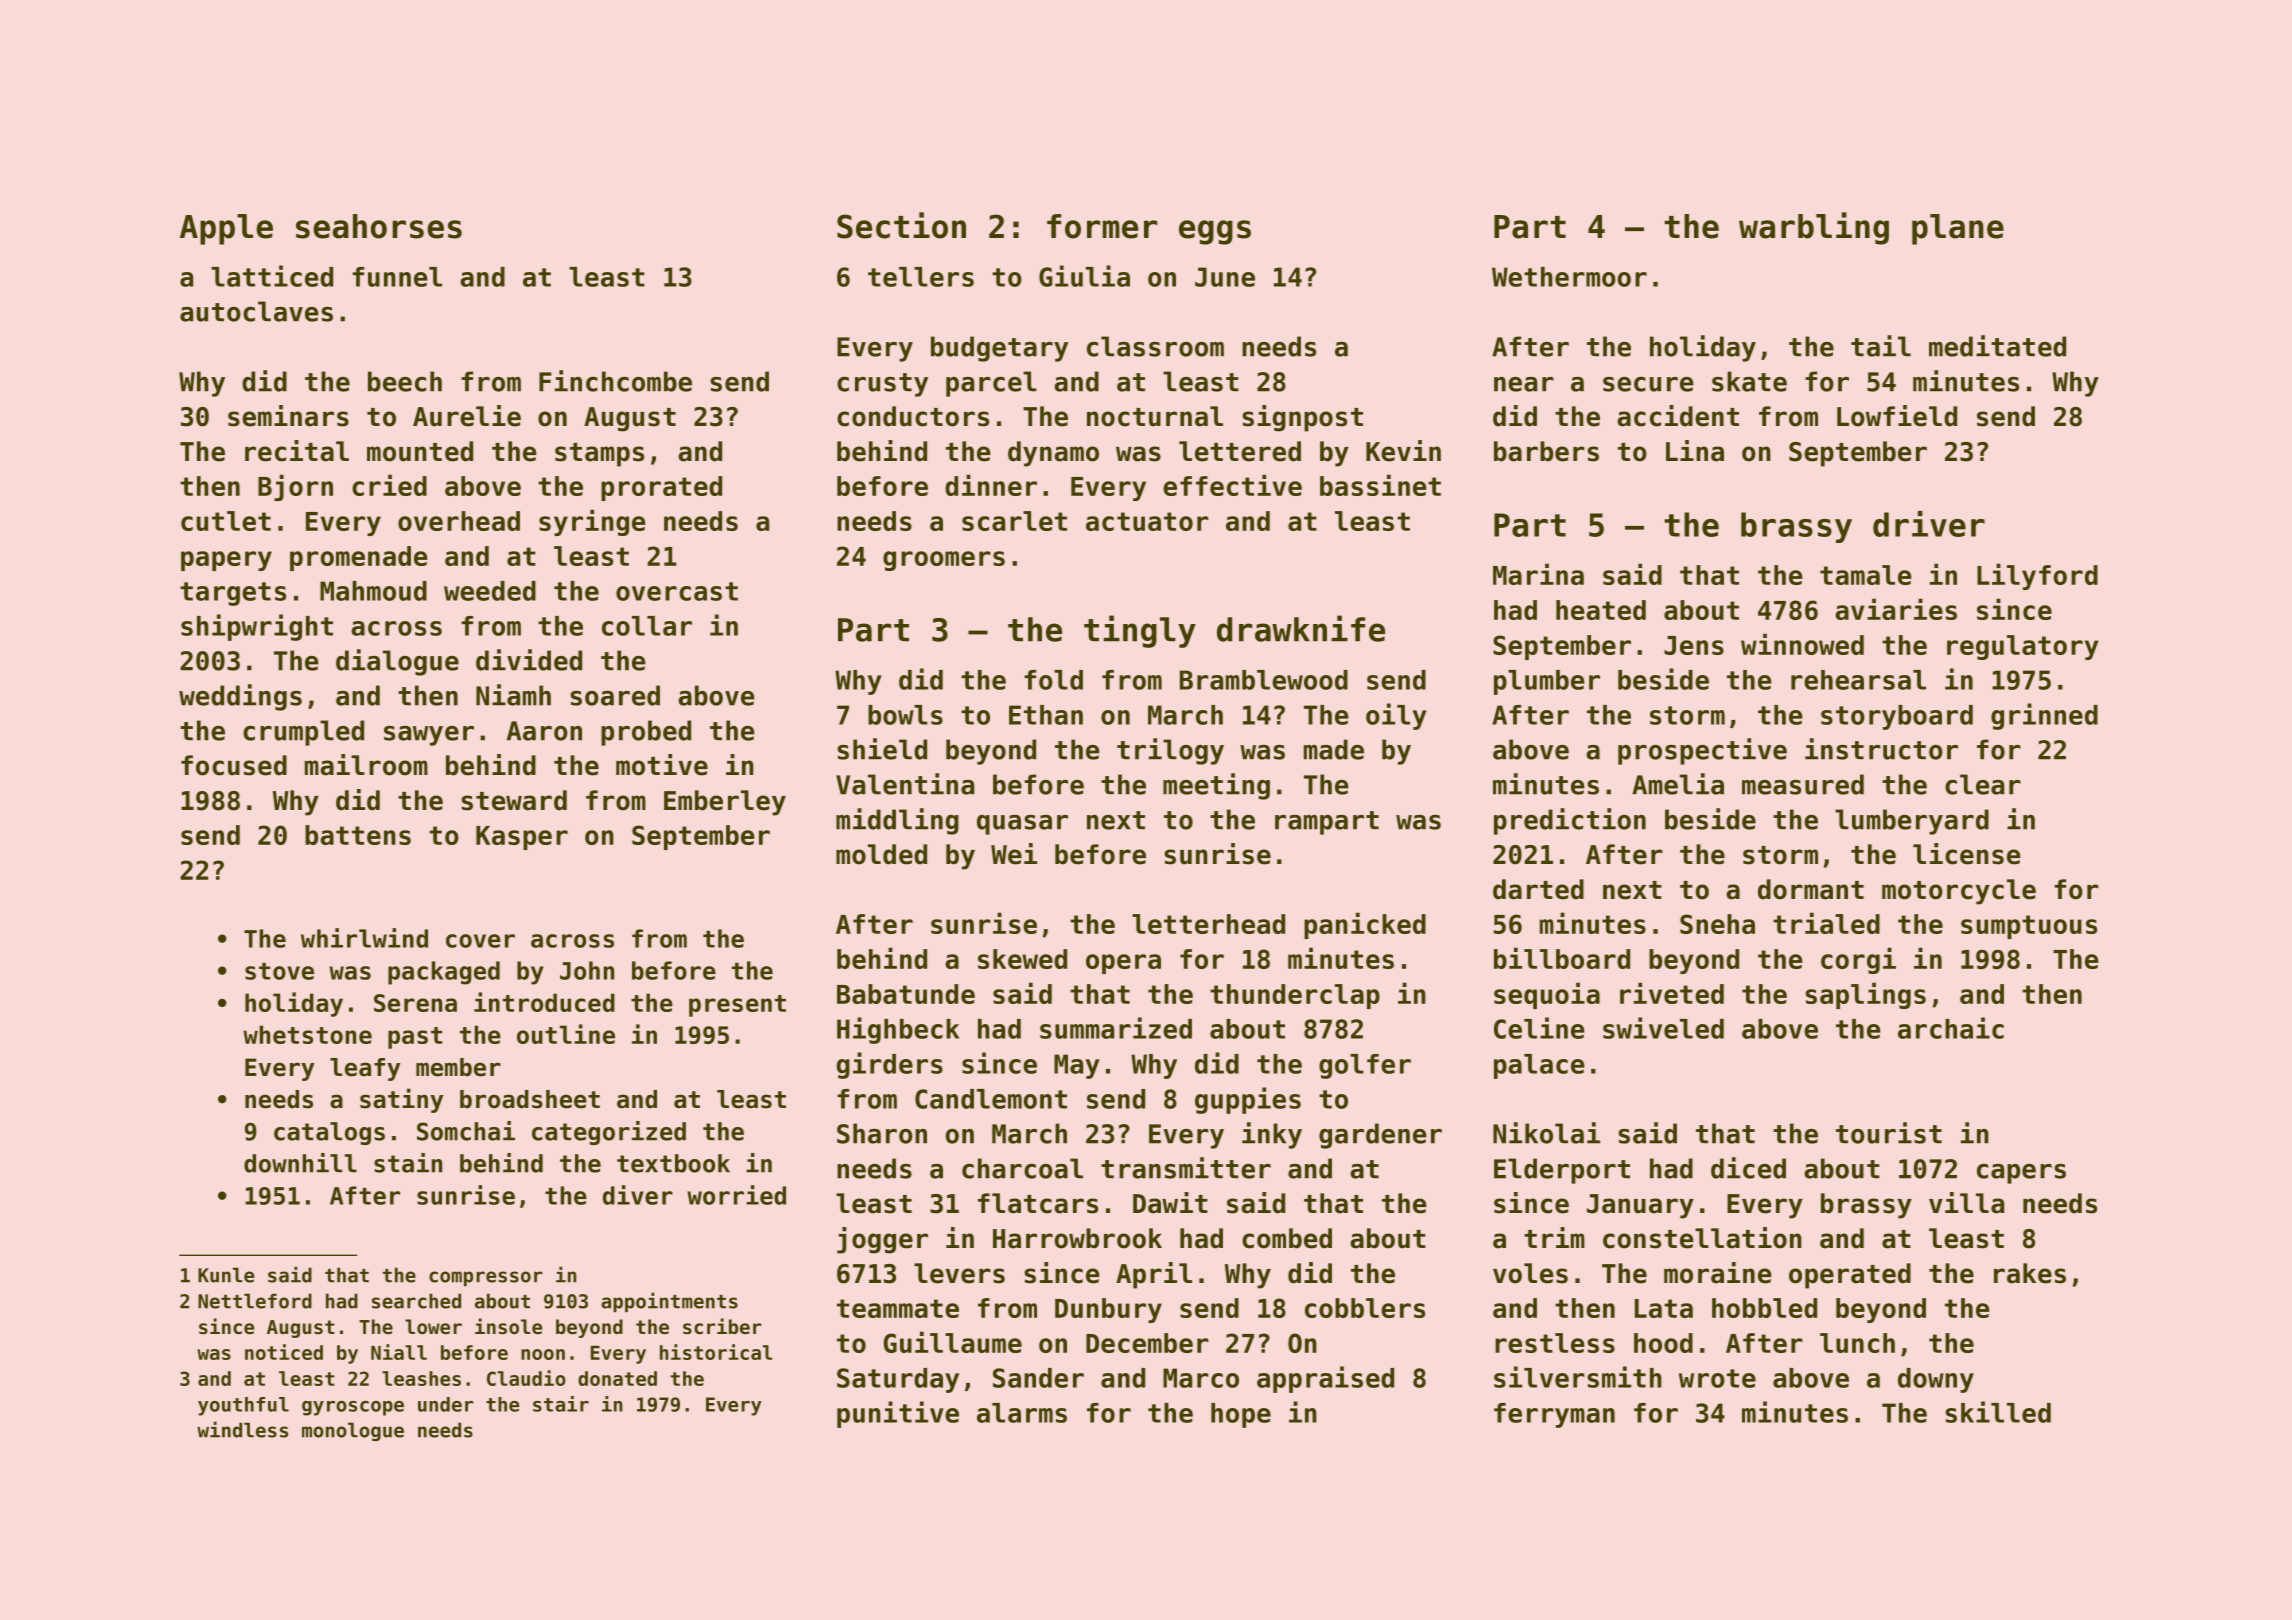 The width and height of the screenshot is (2292, 1620). Describe the element at coordinates (561, 1404) in the screenshot. I see `stair` at that location.
